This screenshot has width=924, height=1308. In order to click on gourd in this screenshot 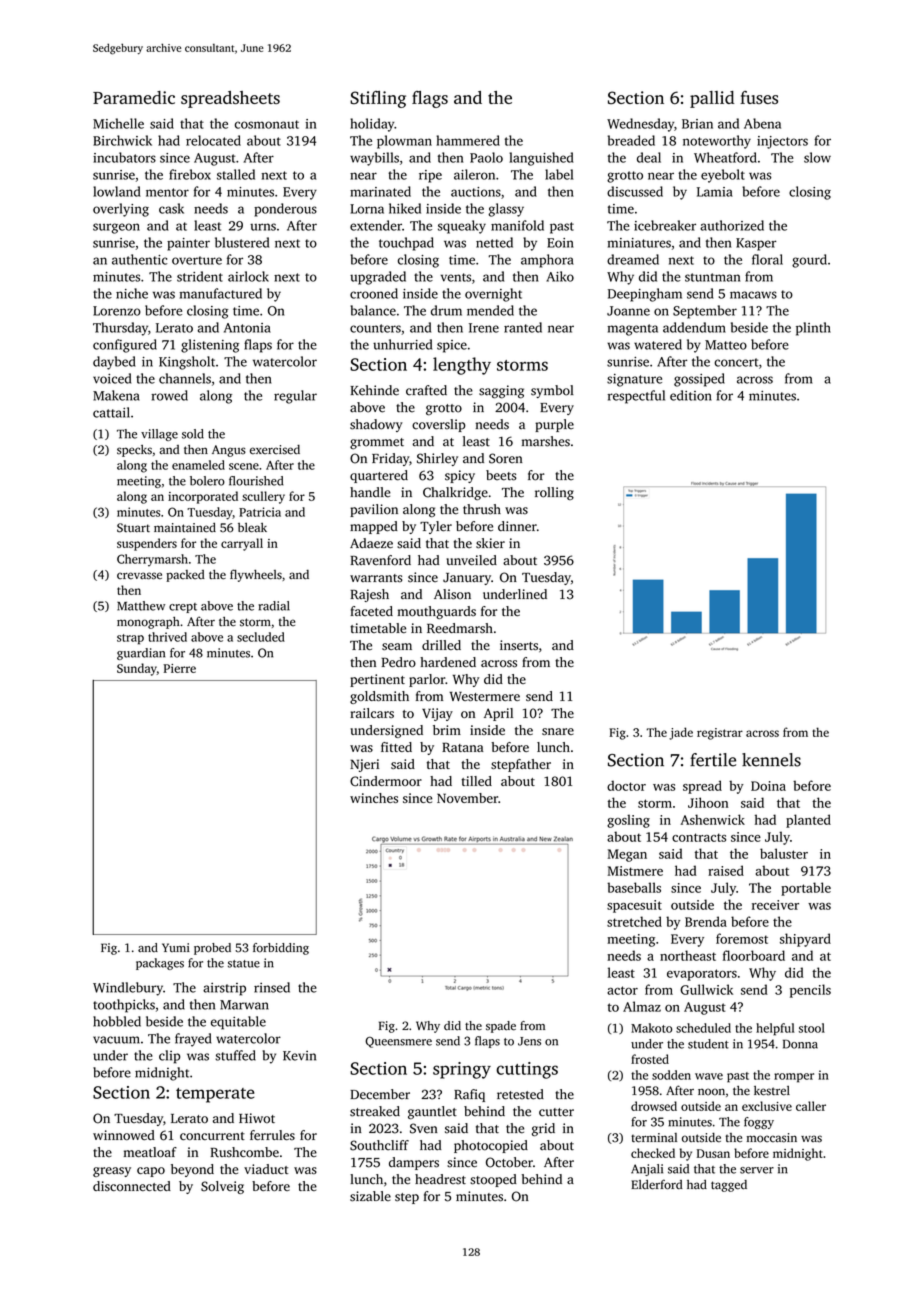, I will do `click(809, 261)`.
